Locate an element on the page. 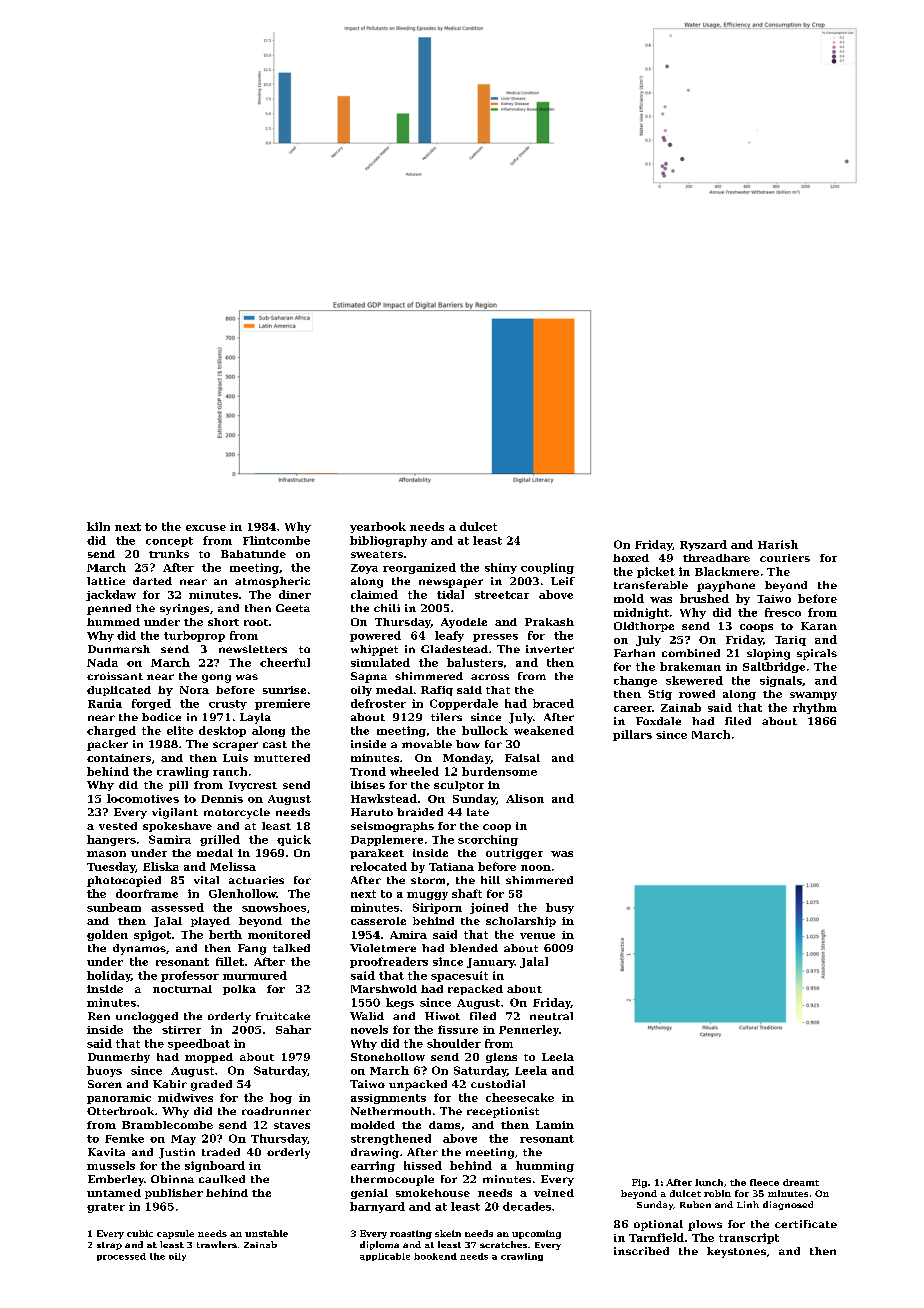 This document has height=1308, width=924. Alison is located at coordinates (525, 798).
